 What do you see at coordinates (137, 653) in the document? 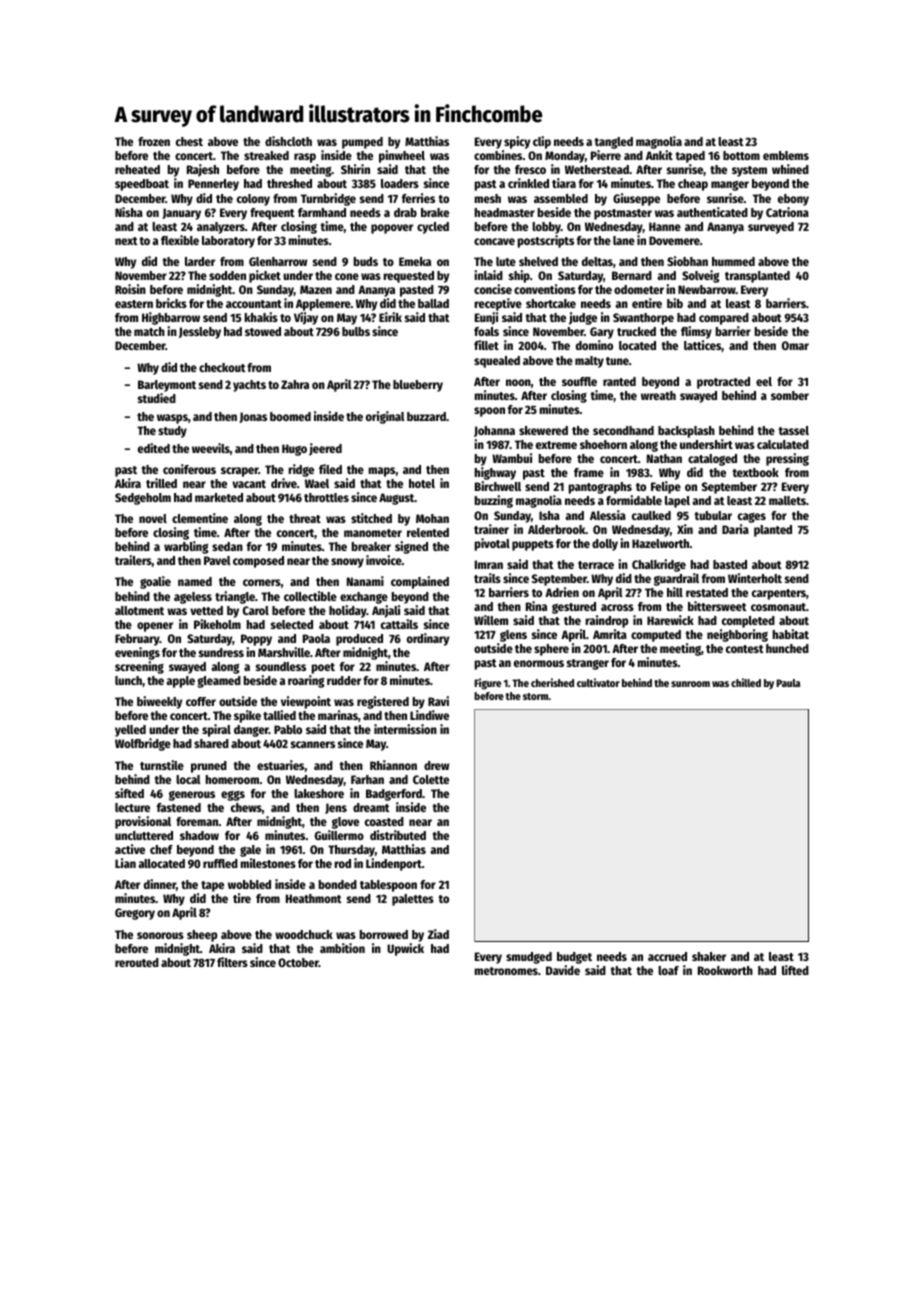
I see `evenings` at bounding box center [137, 653].
